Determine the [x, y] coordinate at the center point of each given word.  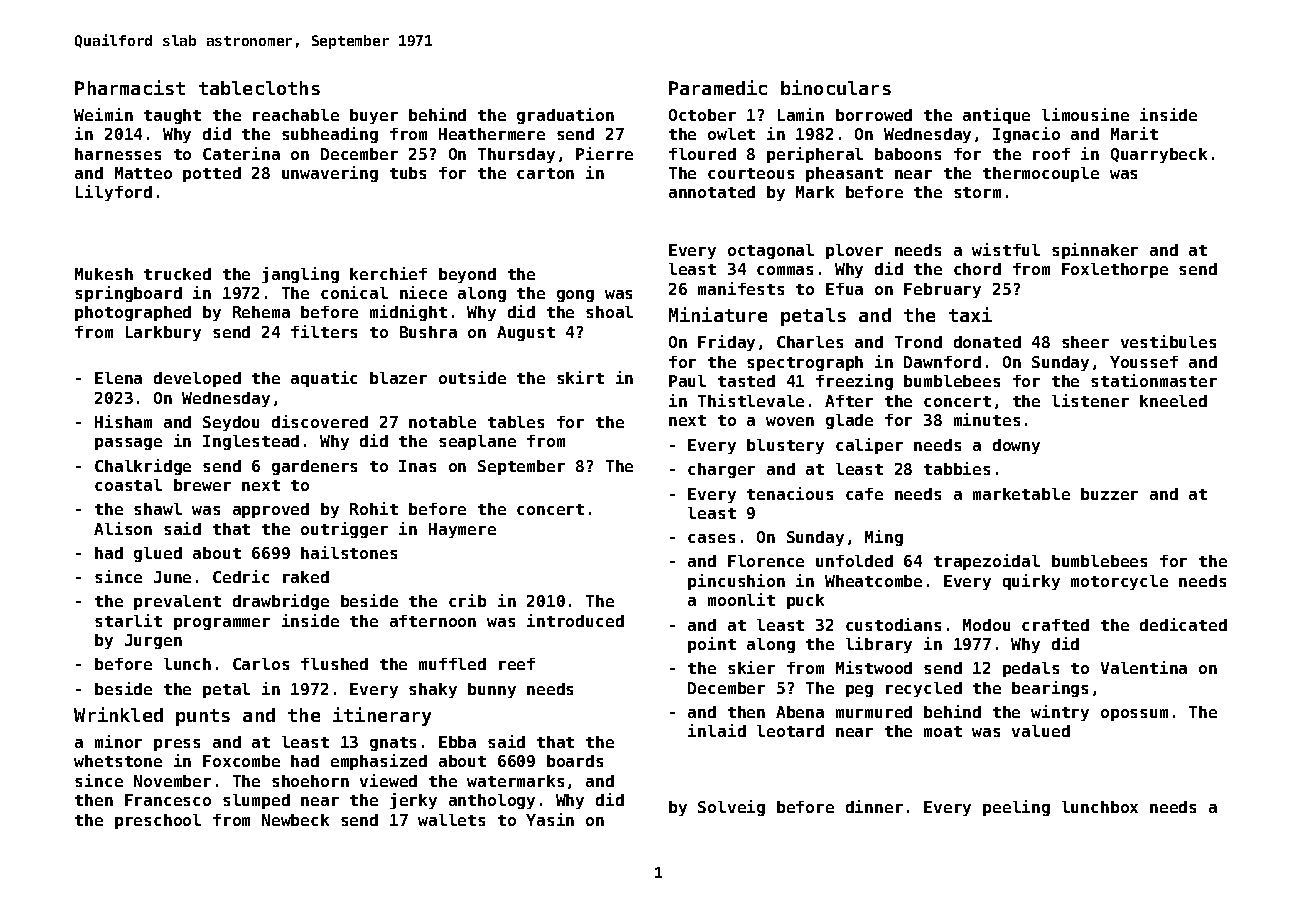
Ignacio [1026, 135]
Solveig [731, 808]
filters [324, 331]
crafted [1055, 625]
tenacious [790, 493]
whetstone [118, 761]
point [712, 645]
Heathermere [492, 134]
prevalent [177, 602]
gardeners [314, 467]
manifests [741, 288]
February [942, 290]
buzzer [1109, 494]
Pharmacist [130, 87]
